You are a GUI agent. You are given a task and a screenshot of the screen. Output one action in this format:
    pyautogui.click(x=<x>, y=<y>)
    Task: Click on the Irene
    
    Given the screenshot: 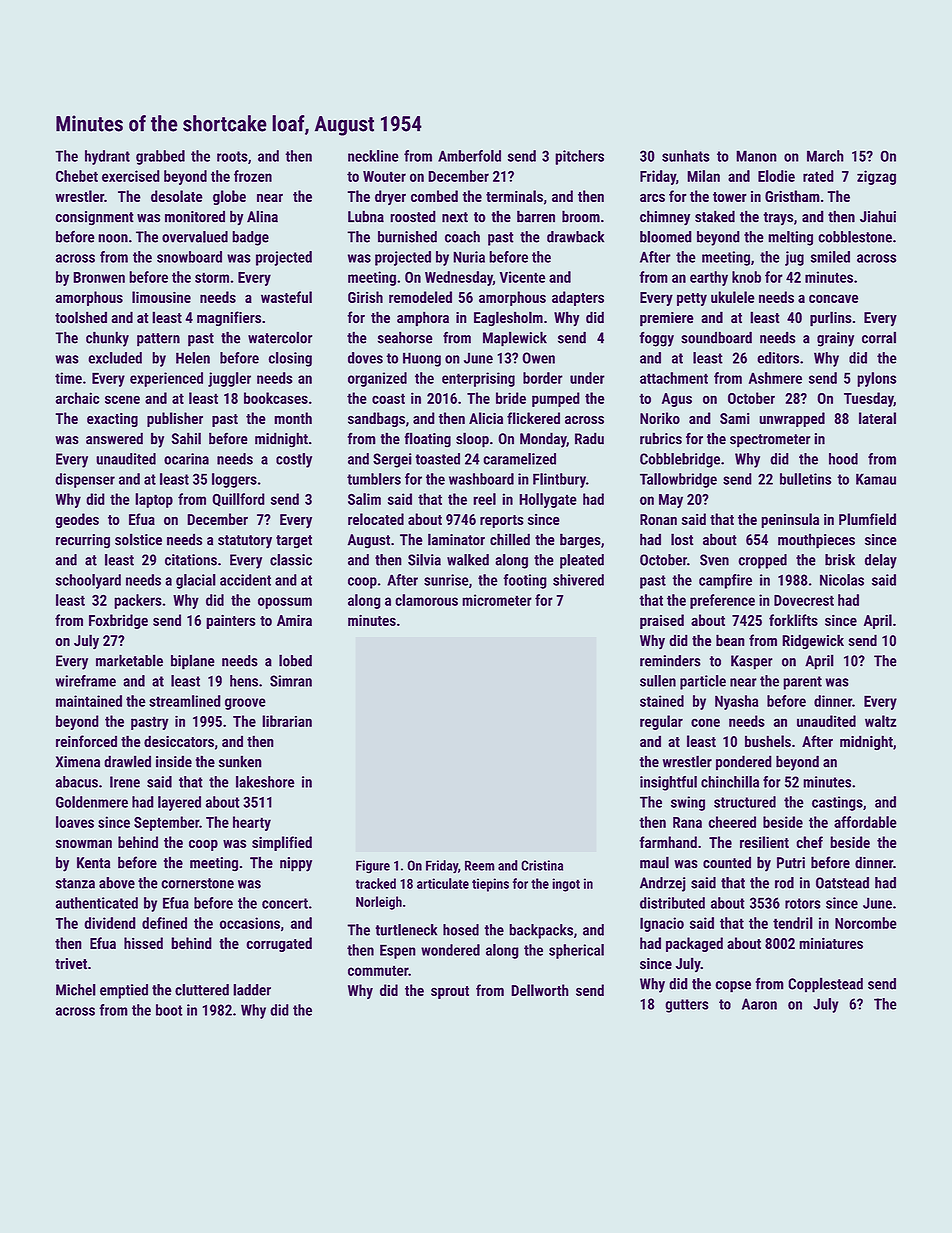 What is the action you would take?
    pyautogui.click(x=125, y=782)
